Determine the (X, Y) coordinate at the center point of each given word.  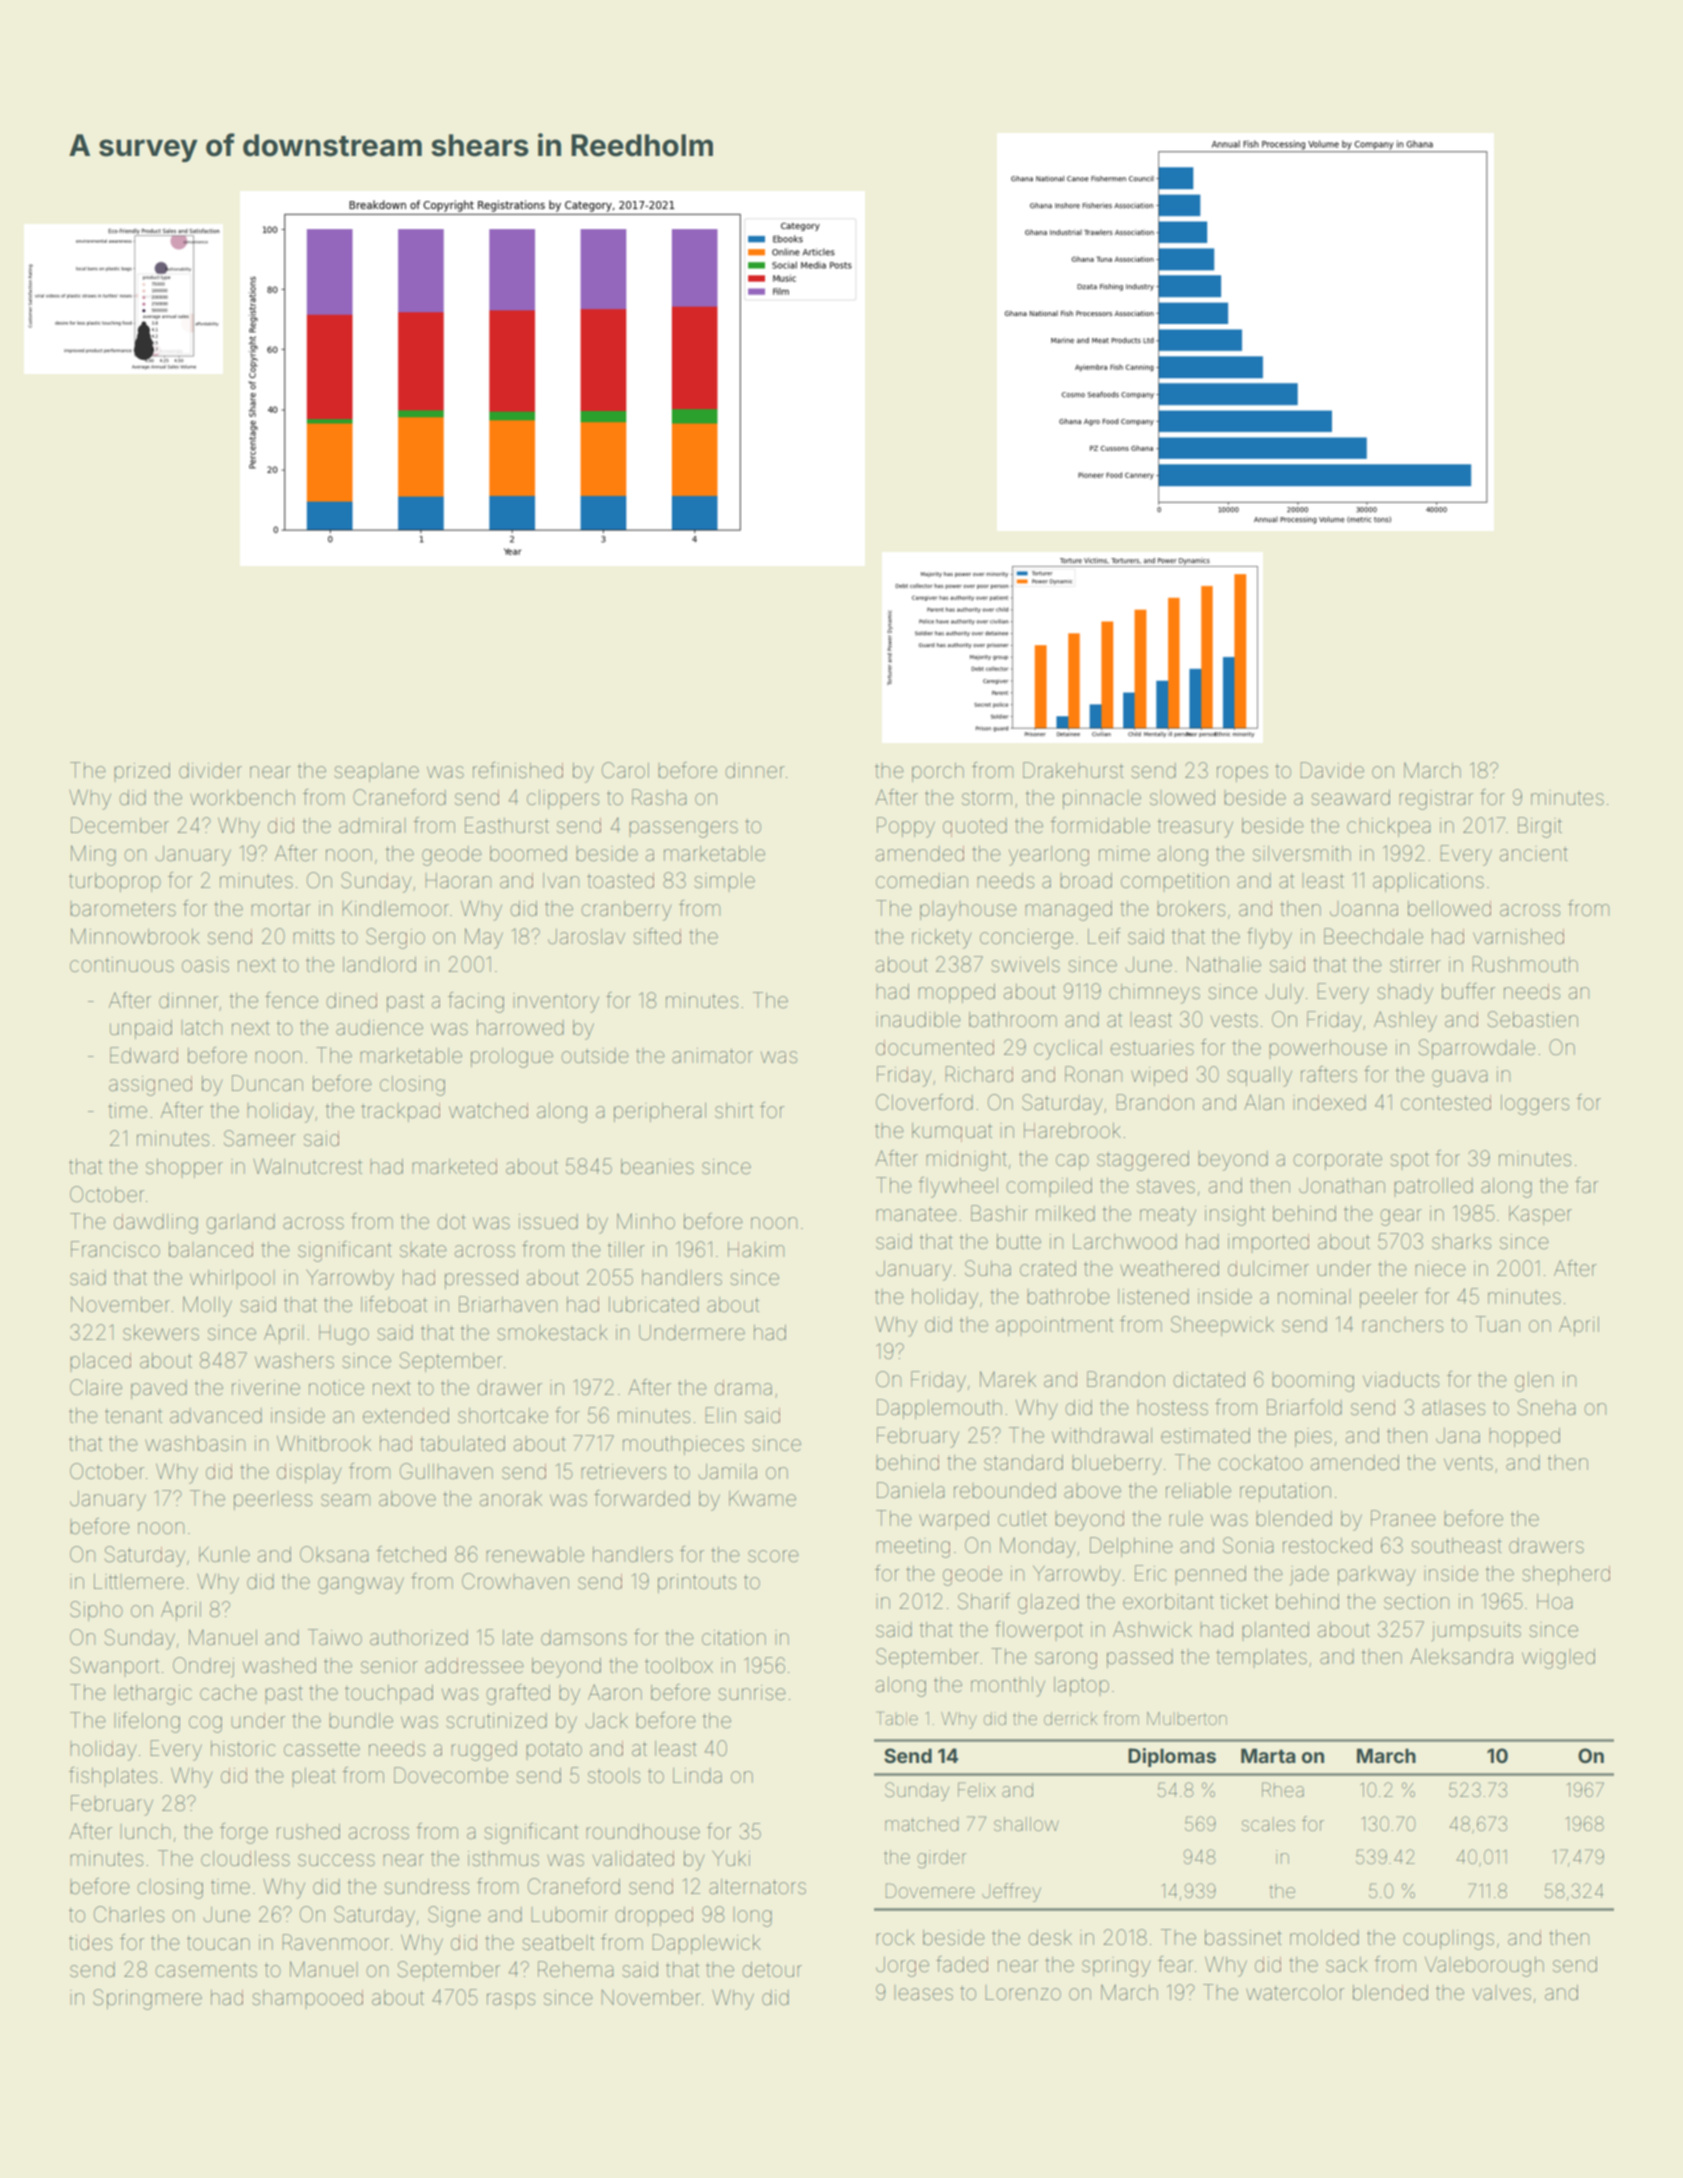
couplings (1449, 1940)
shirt (734, 1110)
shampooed (307, 1999)
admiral (372, 825)
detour (772, 1970)
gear (1401, 1217)
